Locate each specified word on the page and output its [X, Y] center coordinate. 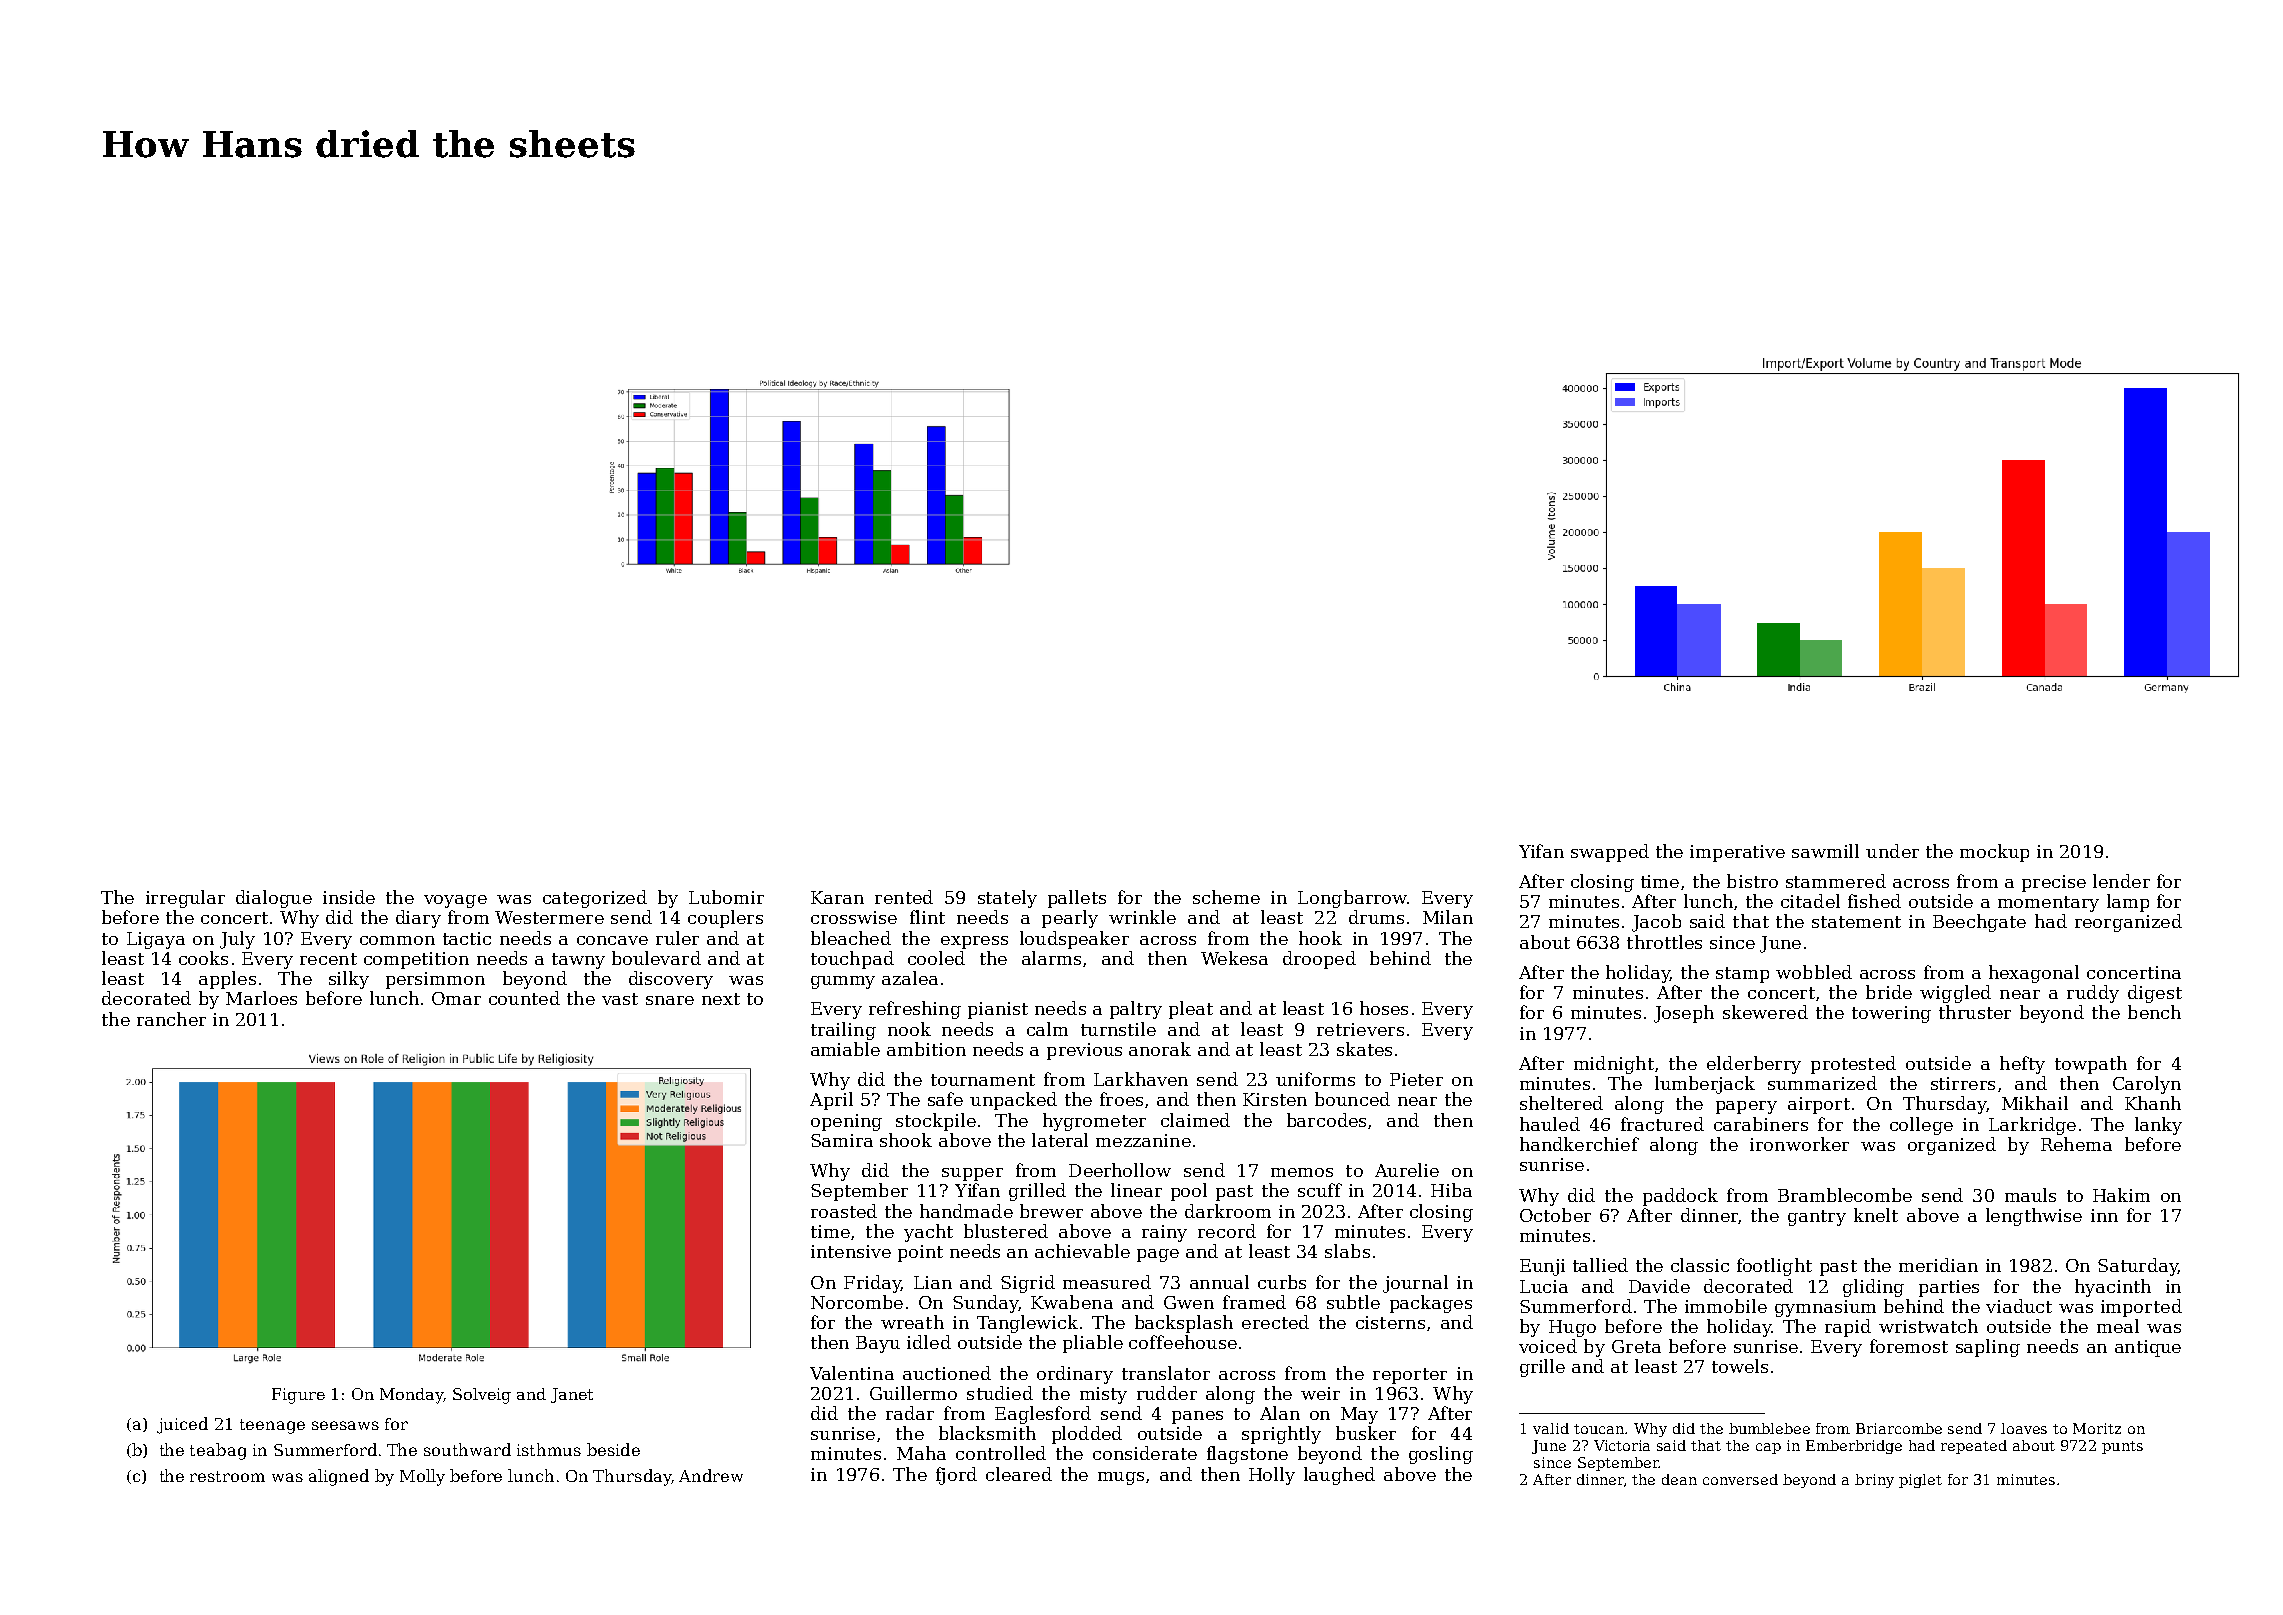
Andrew [711, 1475]
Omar [456, 998]
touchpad [852, 960]
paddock [1680, 1197]
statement [1856, 922]
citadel [1810, 901]
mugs [1121, 1478]
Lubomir [726, 897]
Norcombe [857, 1302]
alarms [1051, 958]
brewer [1051, 1211]
